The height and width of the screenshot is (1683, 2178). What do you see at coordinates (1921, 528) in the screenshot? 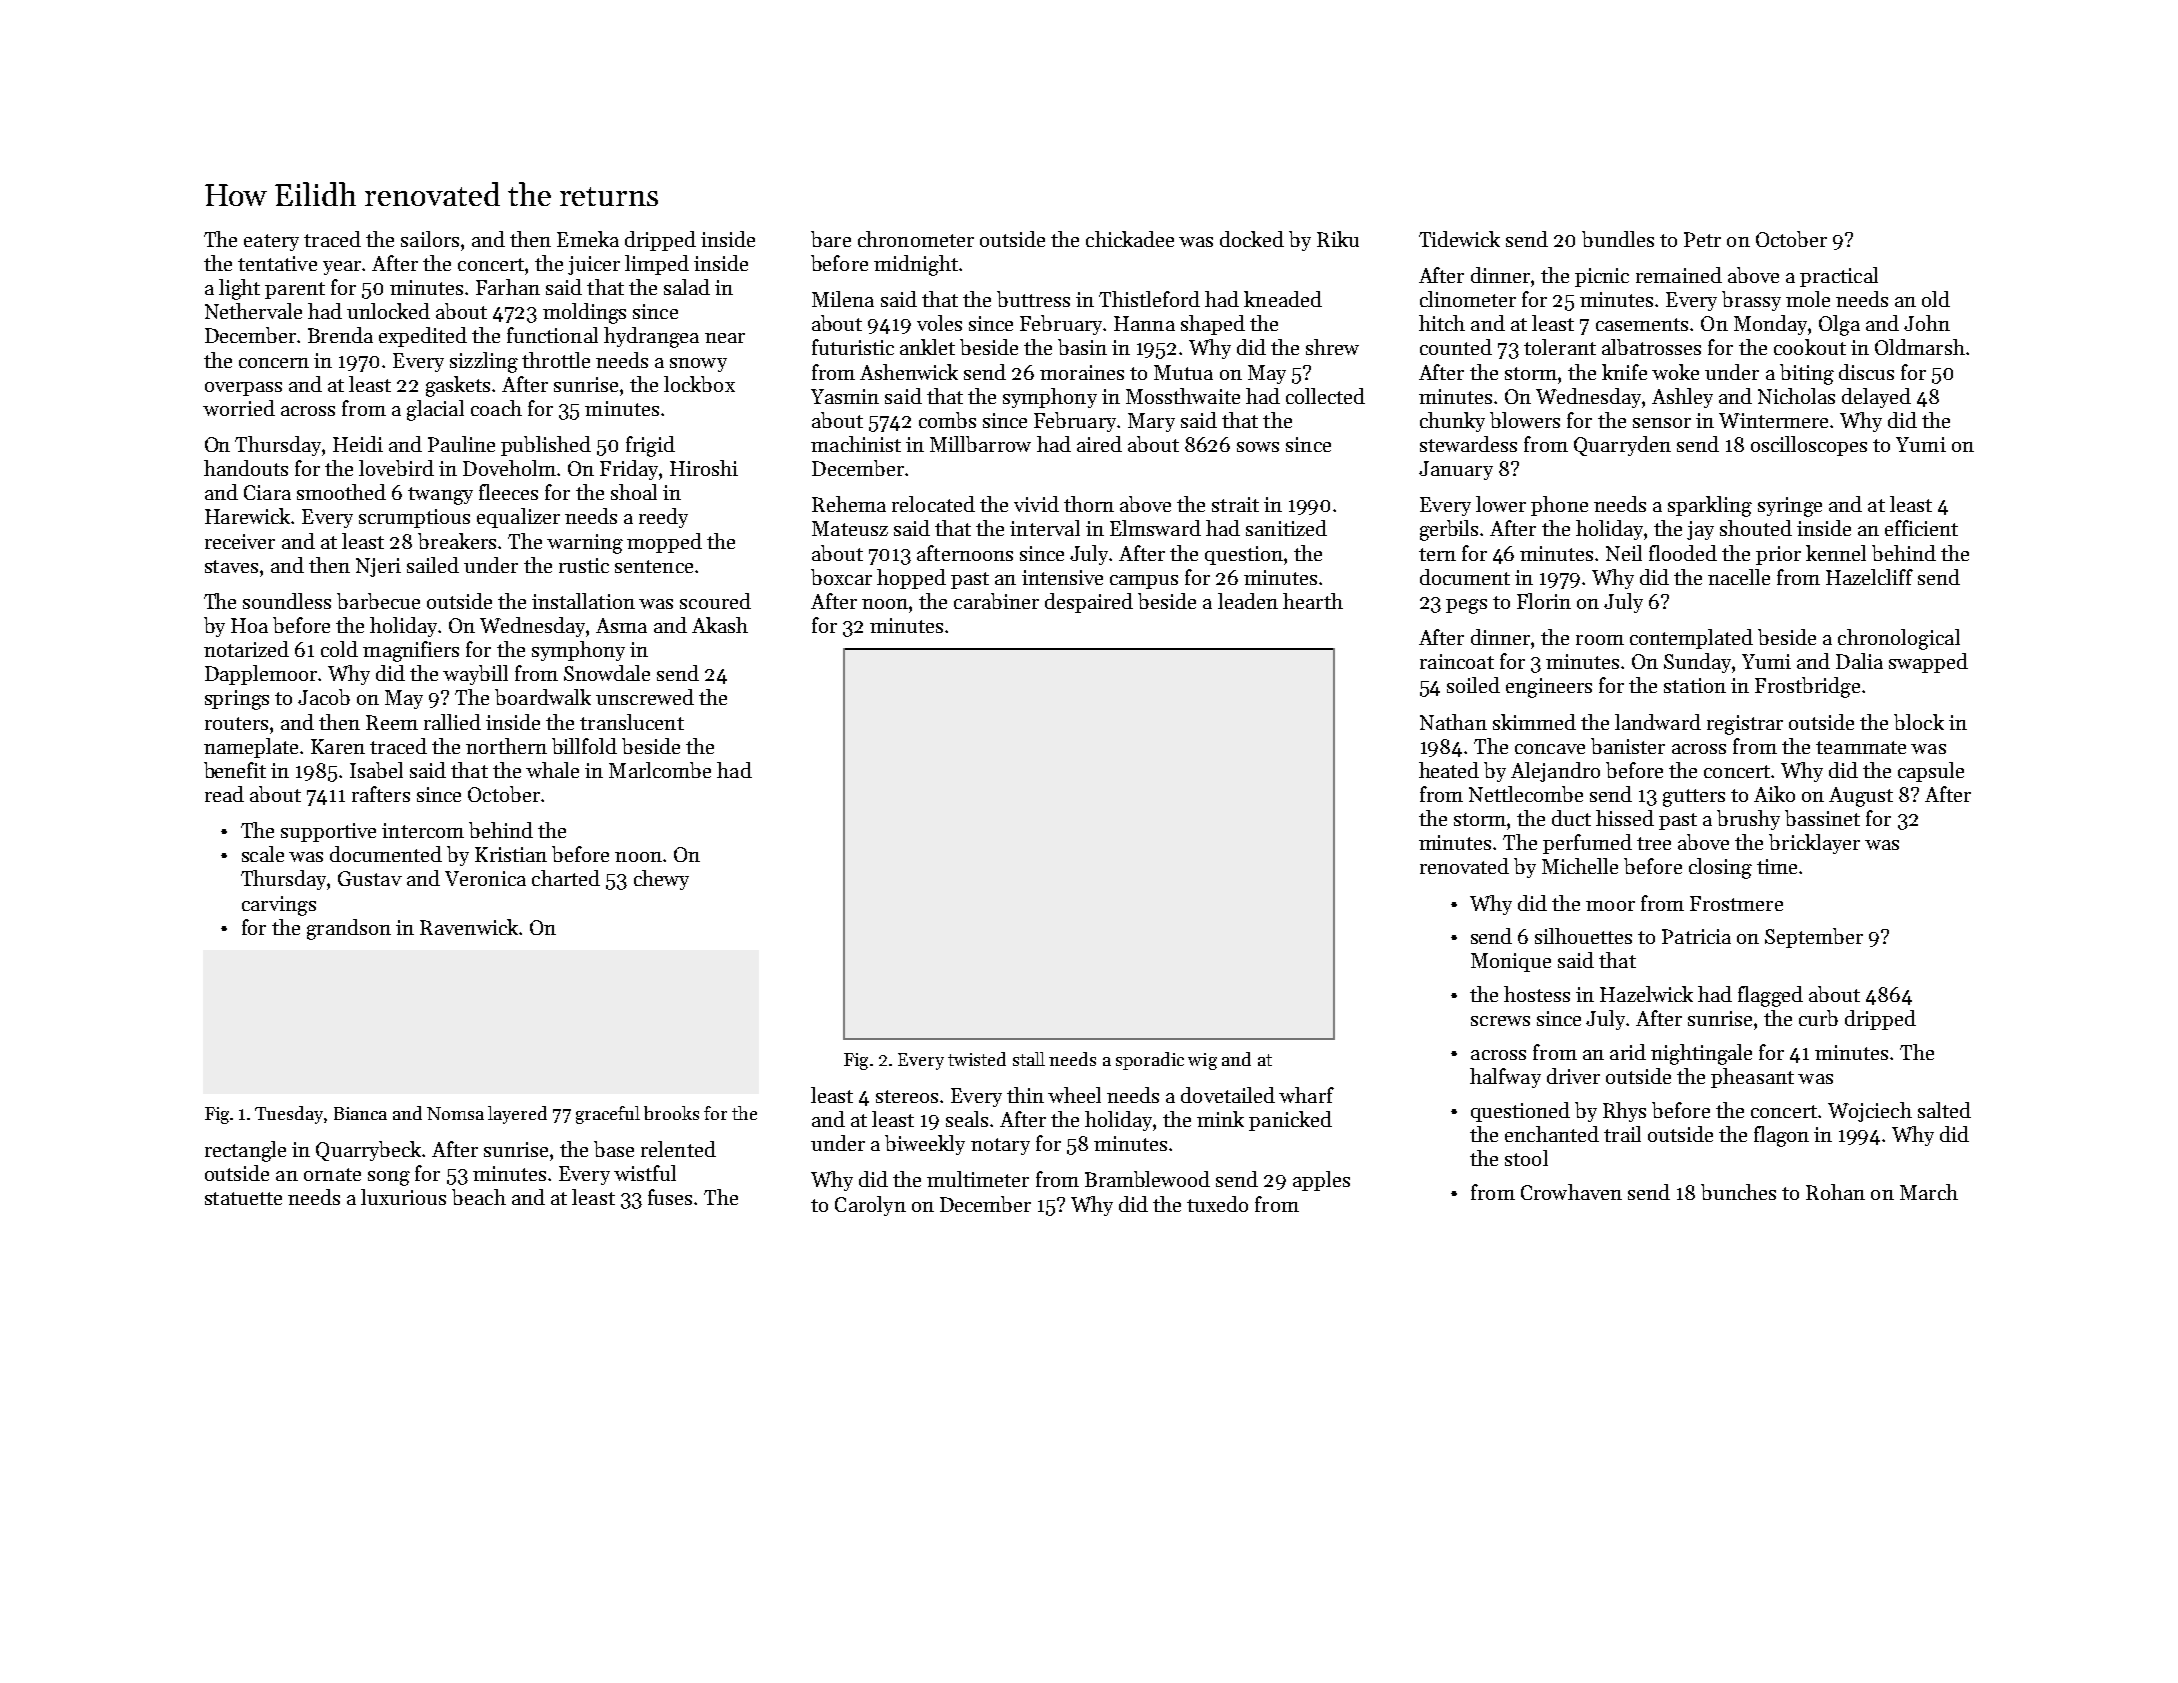
I see `efficient` at bounding box center [1921, 528].
